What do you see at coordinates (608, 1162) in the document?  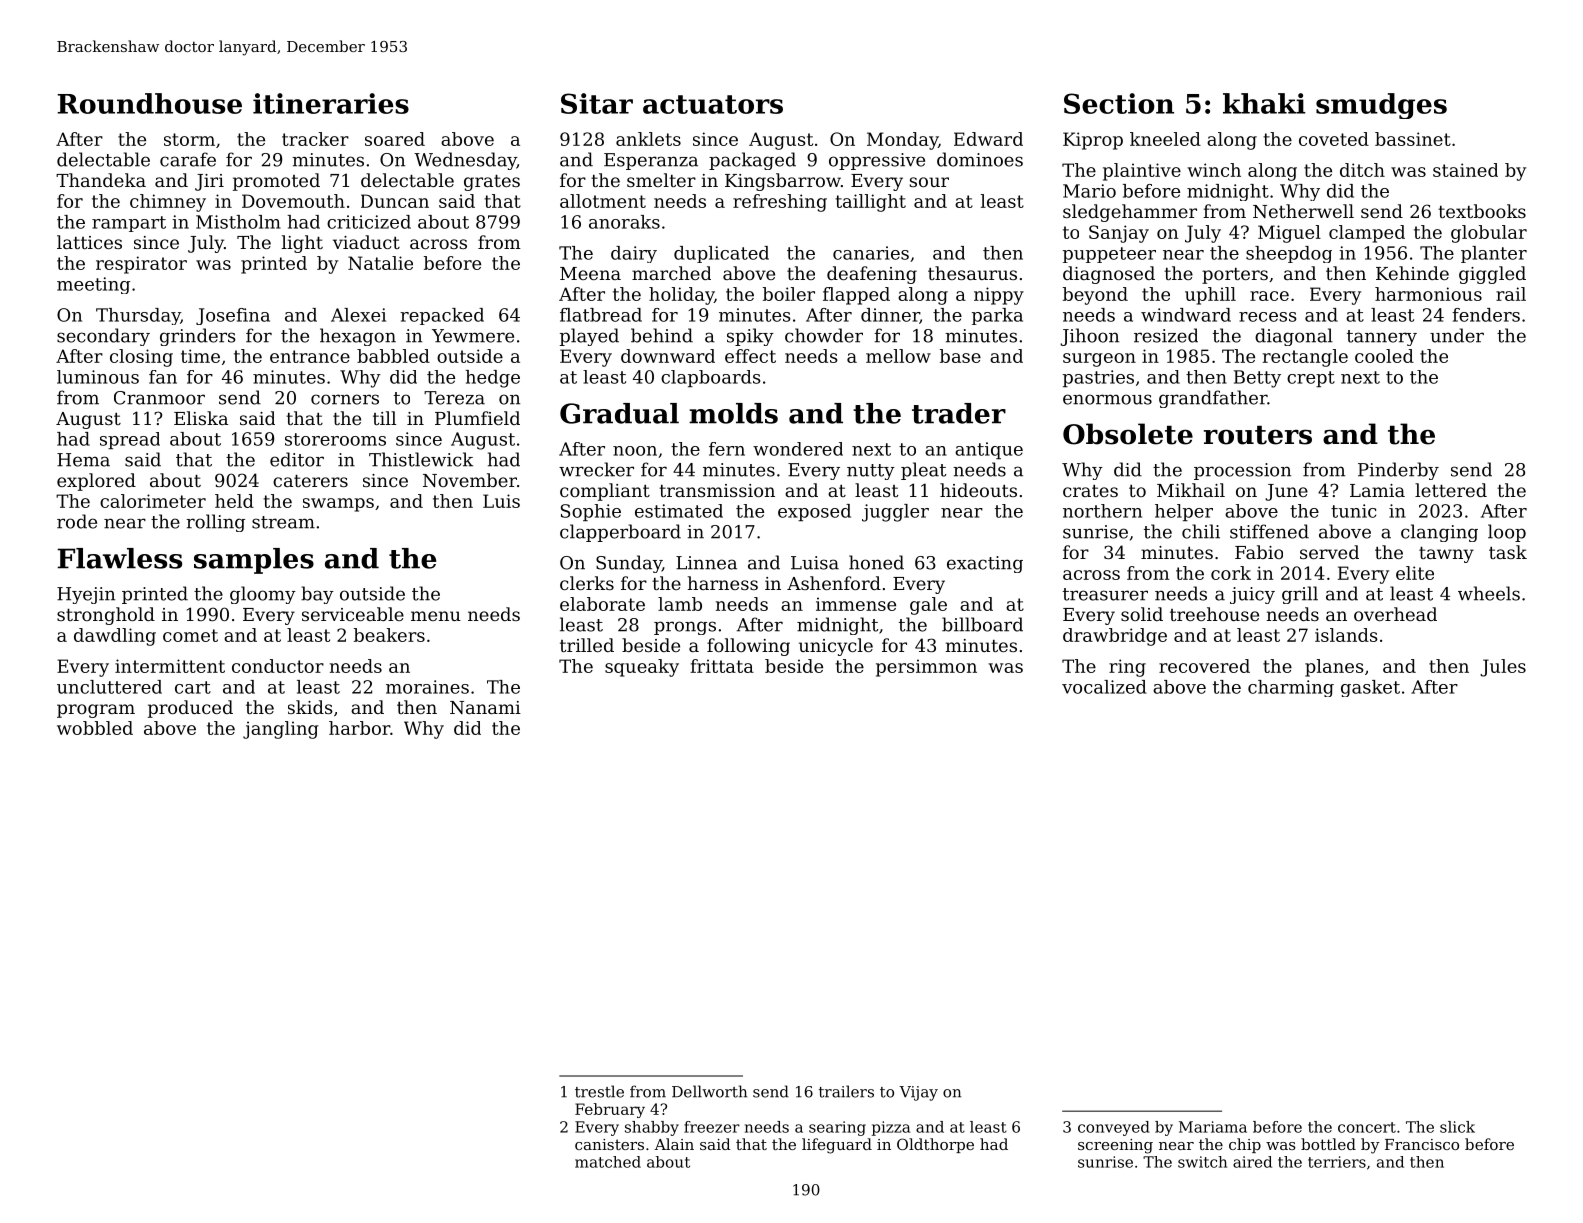 I see `matched` at bounding box center [608, 1162].
